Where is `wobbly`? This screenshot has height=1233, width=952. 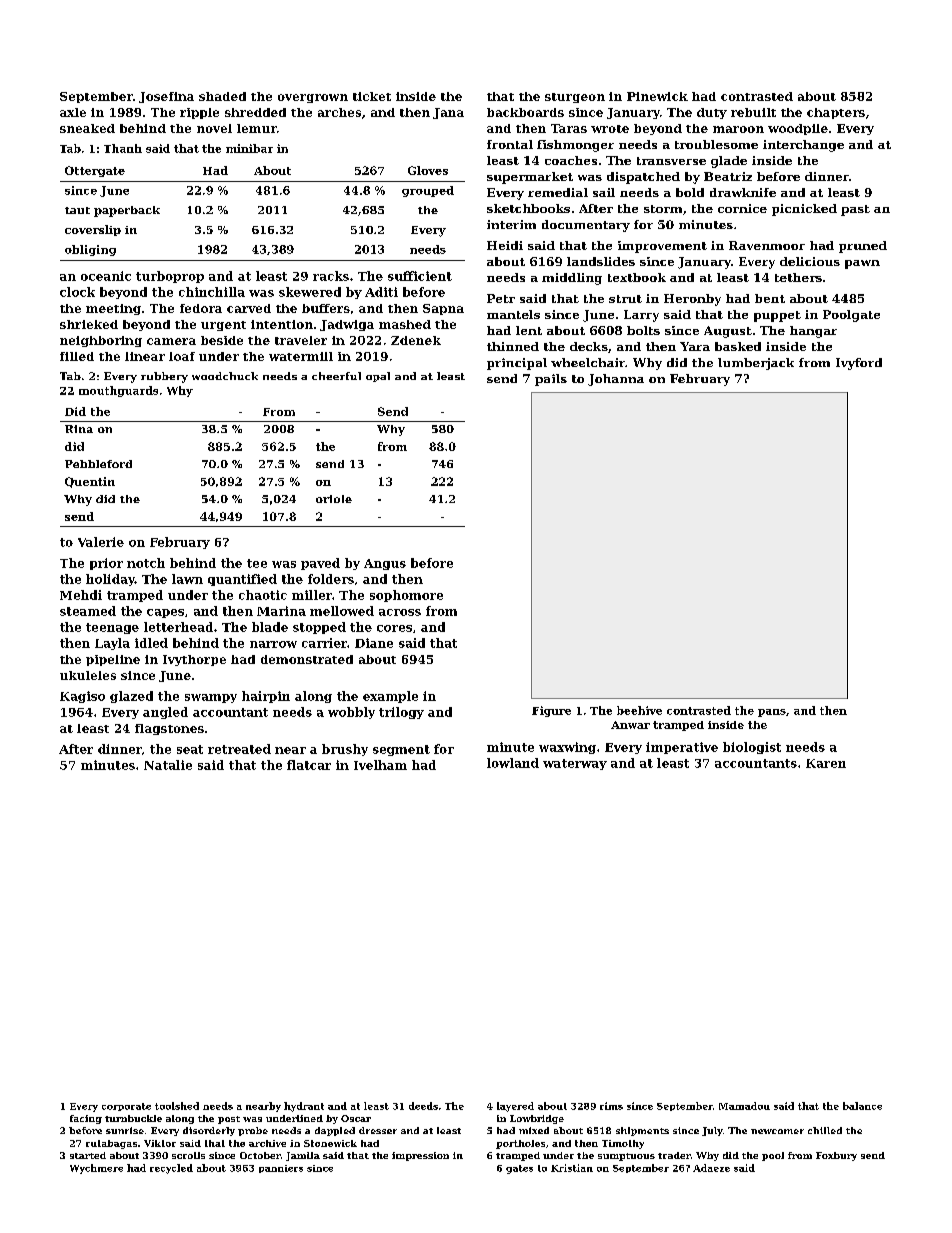
wobbly is located at coordinates (351, 713).
